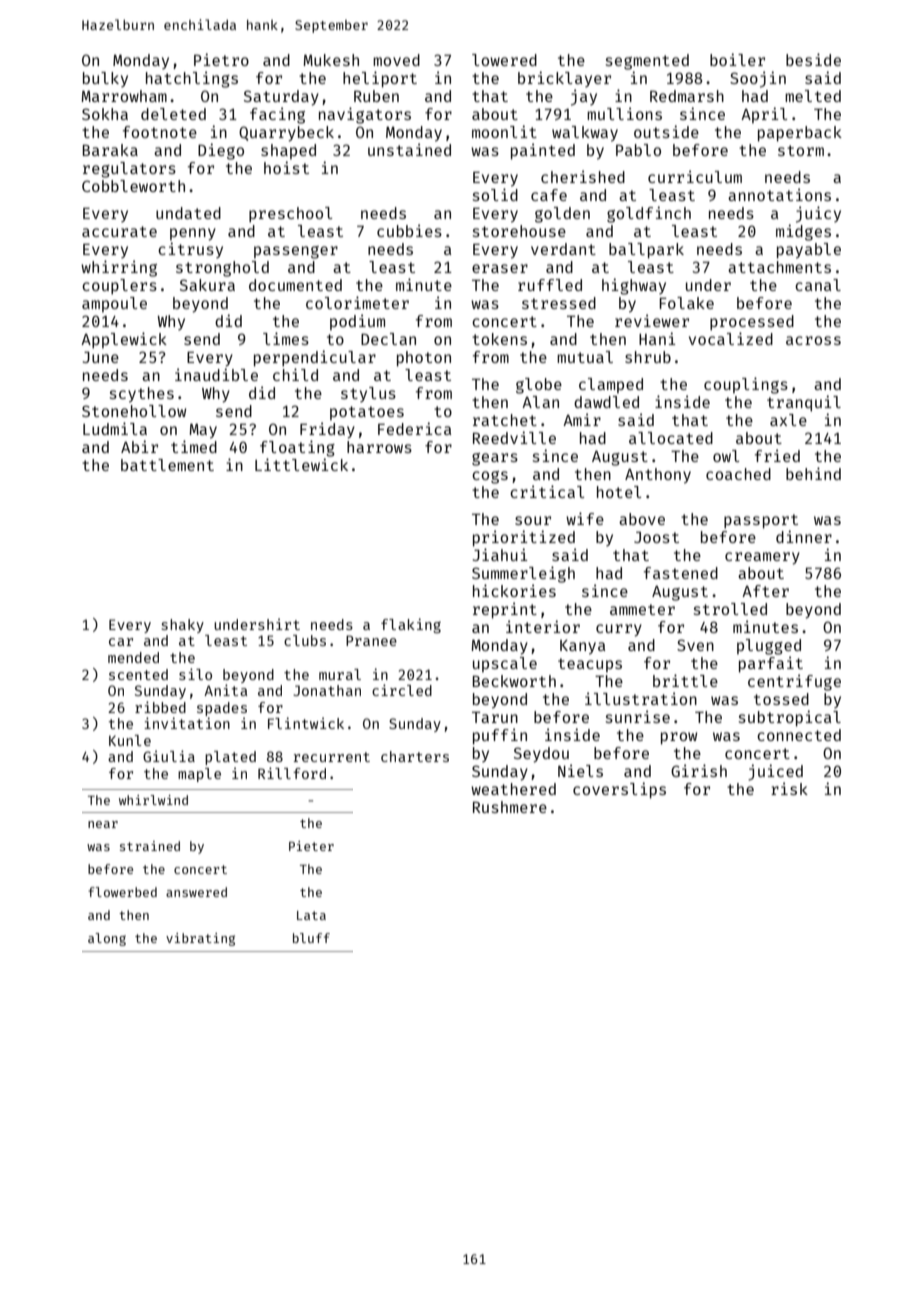  I want to click on ratchet, so click(505, 420).
